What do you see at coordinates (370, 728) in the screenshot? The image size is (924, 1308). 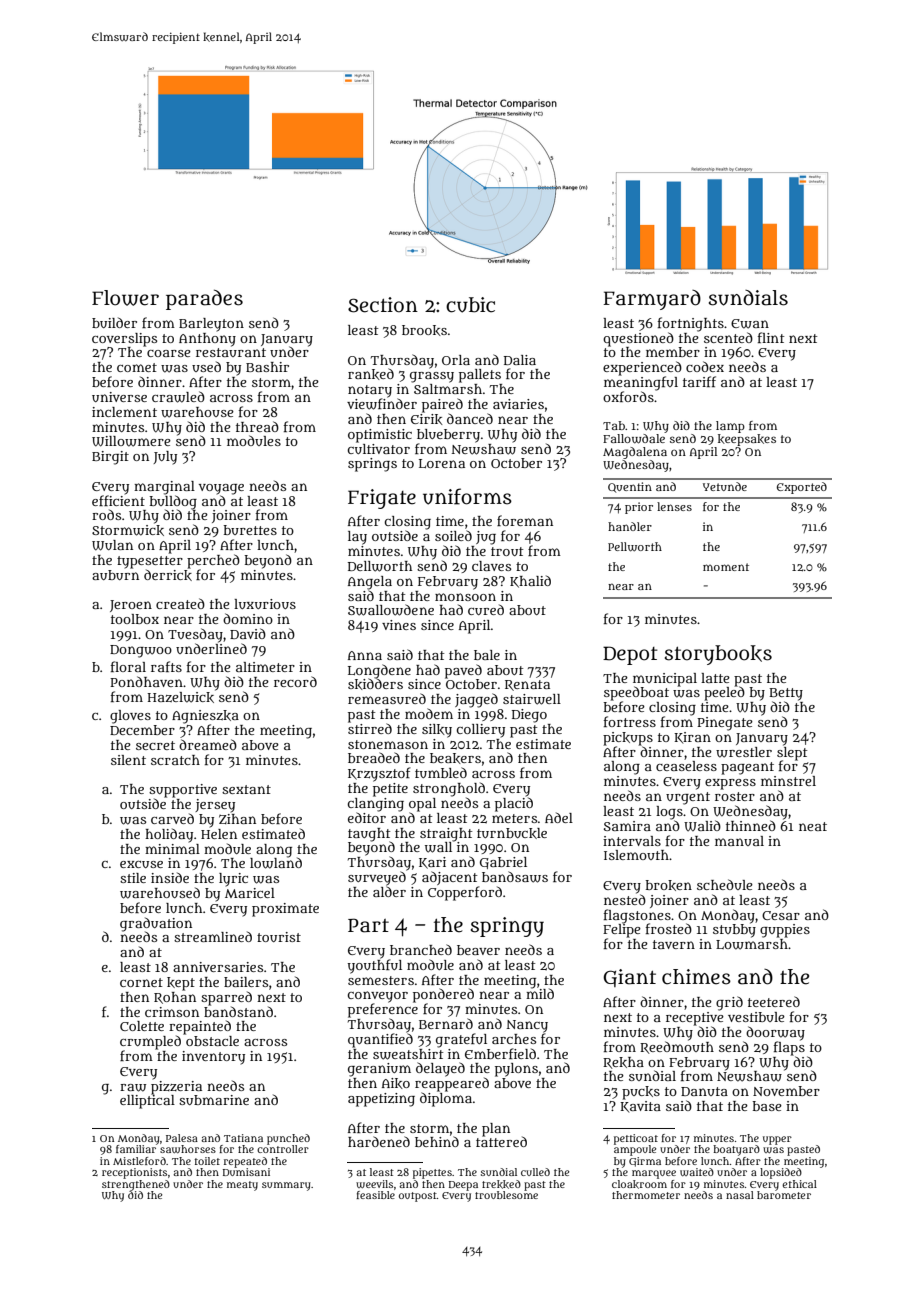 I see `stirred` at bounding box center [370, 728].
